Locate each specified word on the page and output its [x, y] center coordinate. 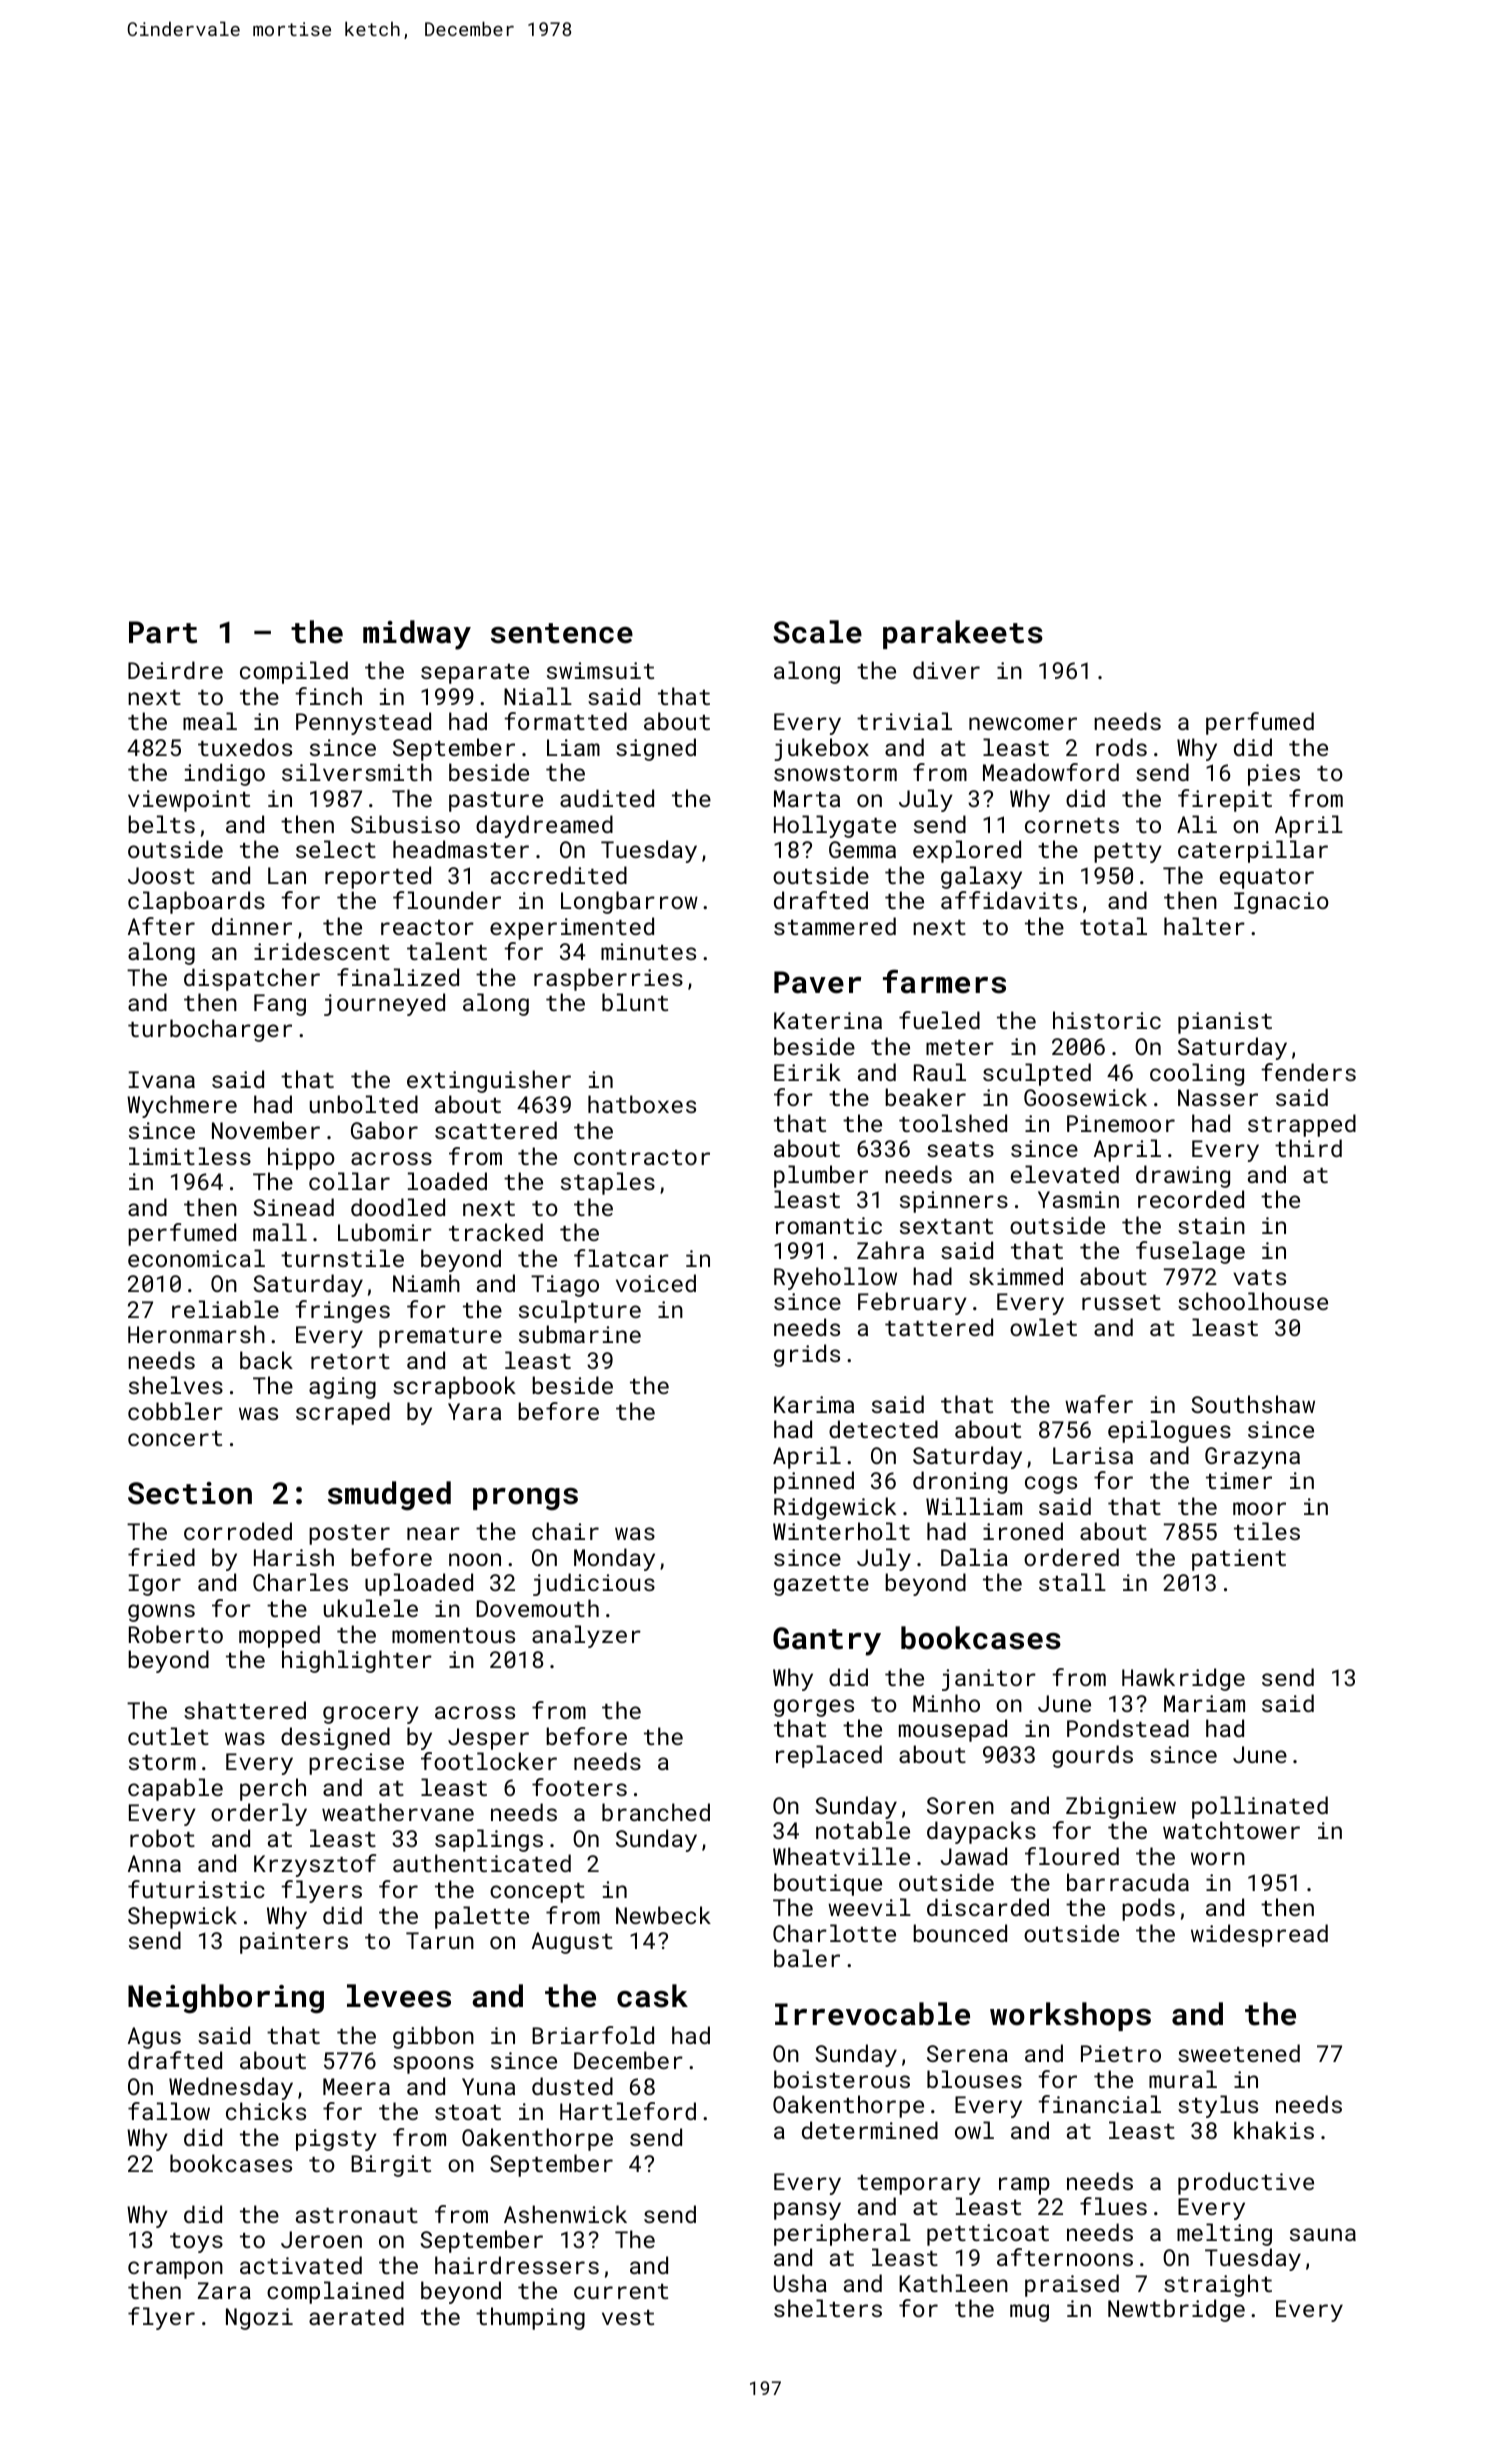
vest [628, 2317]
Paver [817, 982]
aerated [356, 2316]
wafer [1099, 1404]
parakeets [963, 634]
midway [417, 635]
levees [399, 1996]
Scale [817, 632]
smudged [389, 1496]
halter [1204, 926]
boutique [828, 1884]
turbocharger [210, 1030]
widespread [1259, 1935]
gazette [821, 1586]
